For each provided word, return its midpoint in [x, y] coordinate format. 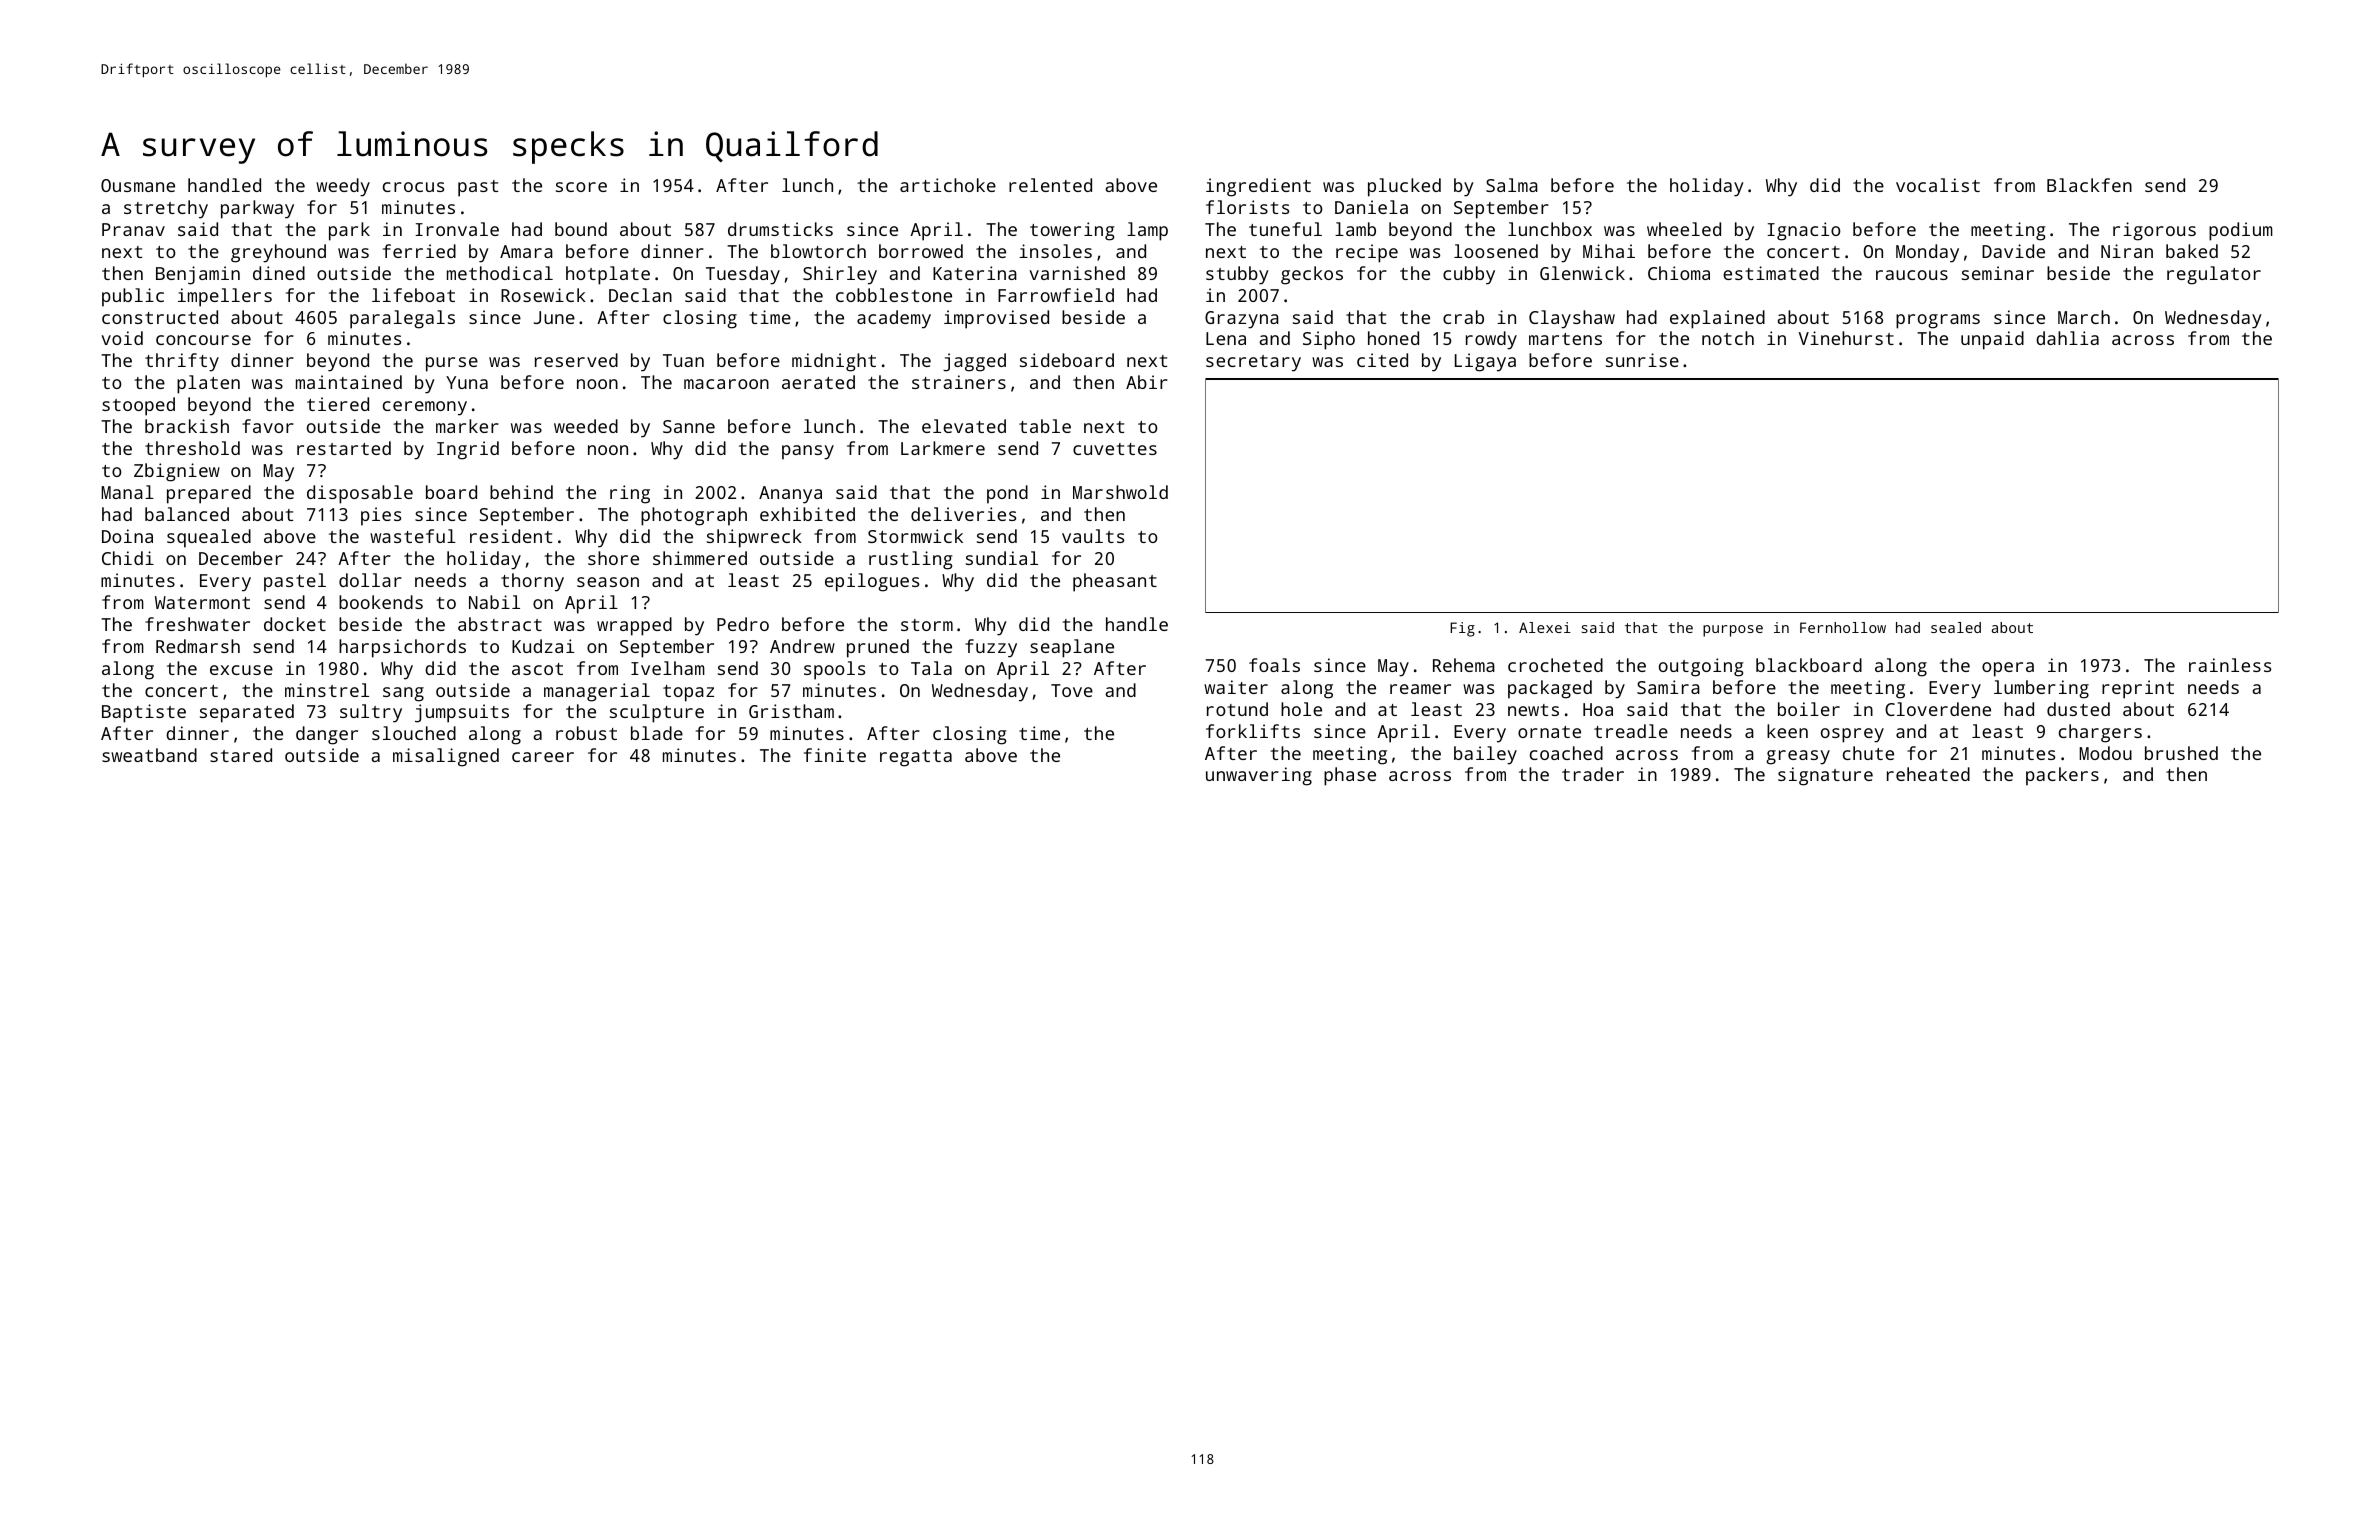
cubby [1469, 275]
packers [2062, 776]
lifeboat [413, 295]
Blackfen [2089, 185]
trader [1593, 774]
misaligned [446, 757]
